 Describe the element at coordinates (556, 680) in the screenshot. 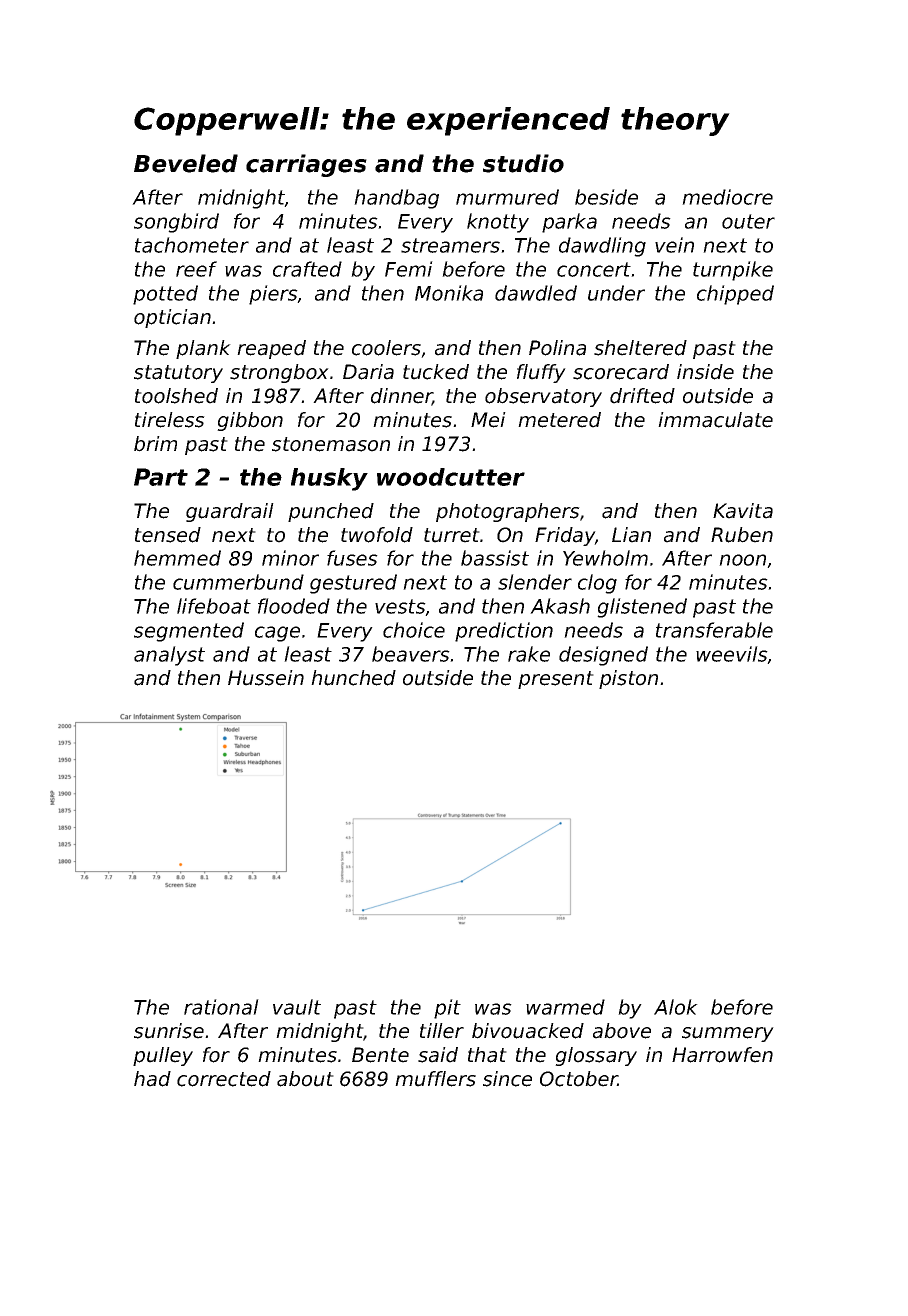

I see `present` at that location.
